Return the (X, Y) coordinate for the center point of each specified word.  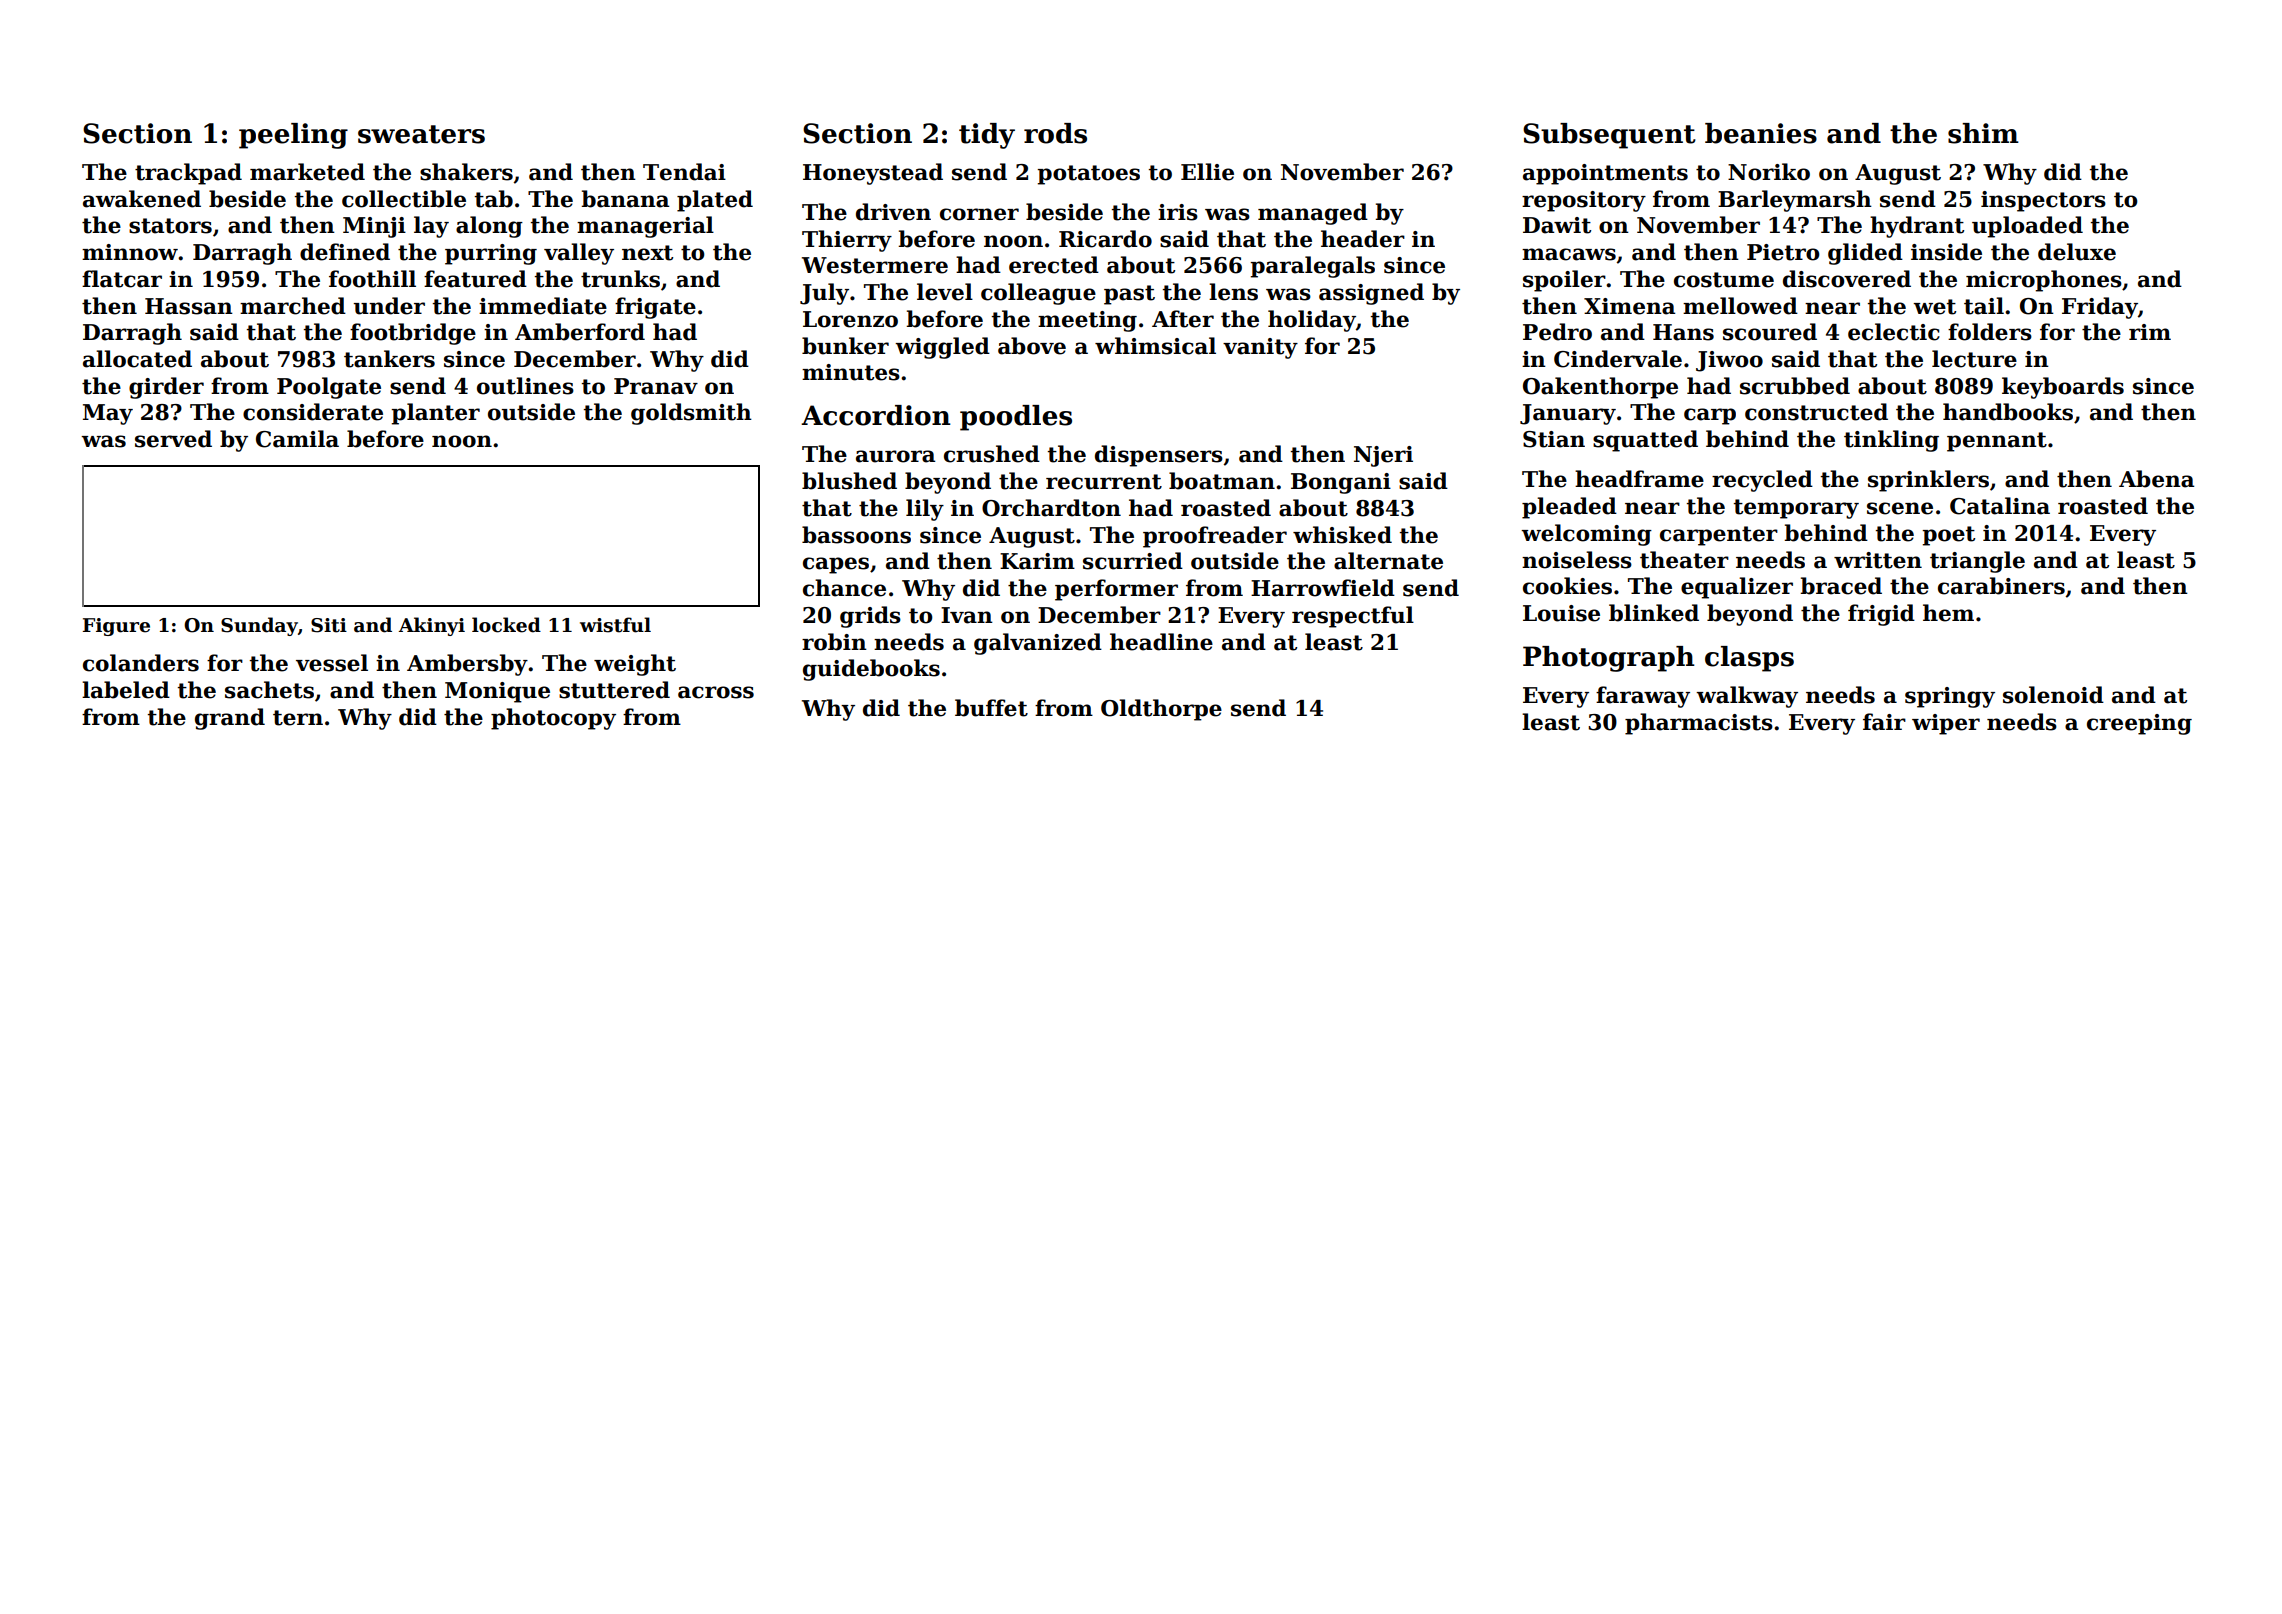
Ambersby (467, 665)
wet (1934, 307)
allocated (137, 359)
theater (1684, 560)
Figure (116, 627)
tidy (987, 136)
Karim (1037, 561)
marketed (307, 172)
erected (1054, 265)
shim (1983, 133)
